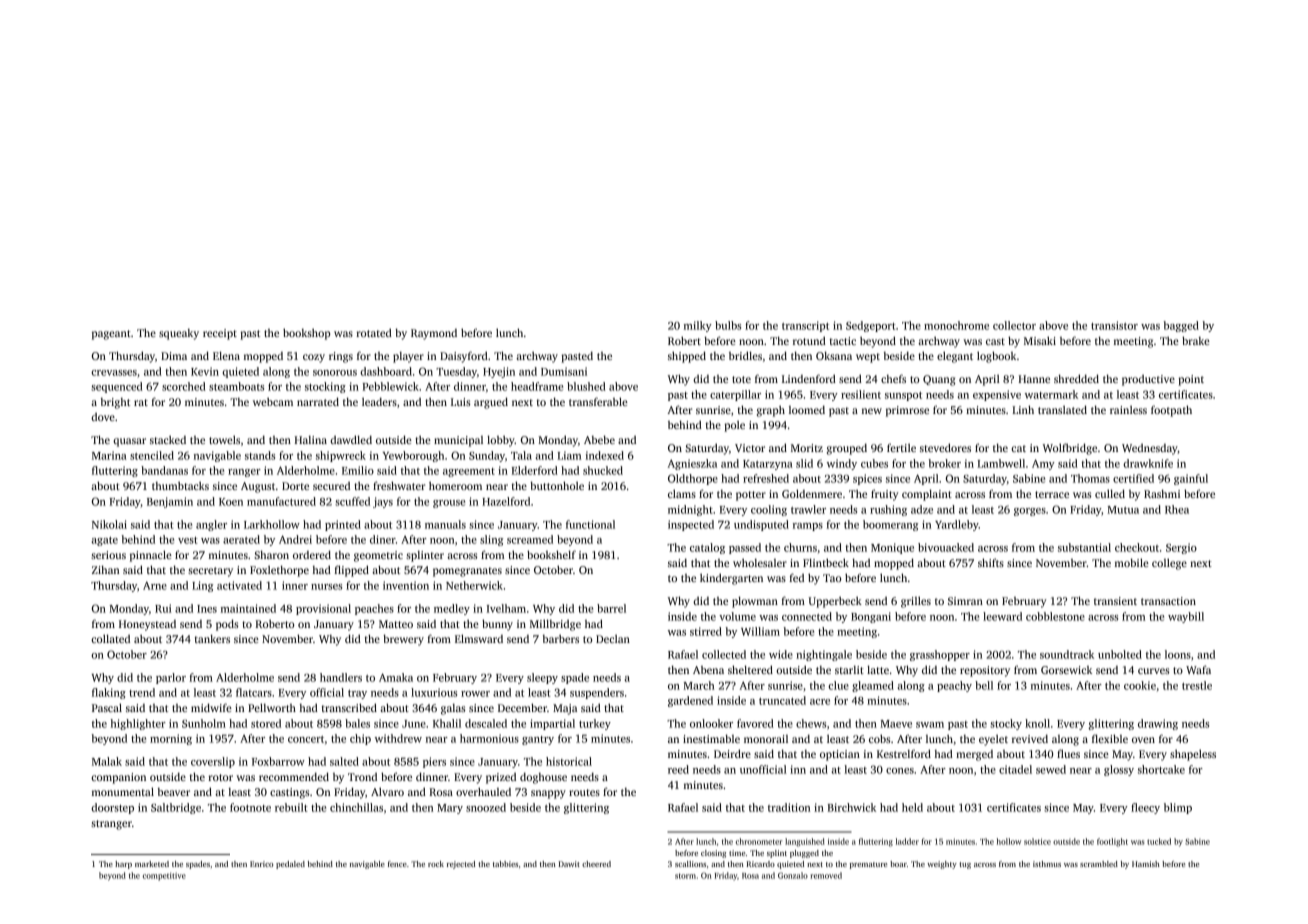 This screenshot has width=1308, height=924. What do you see at coordinates (826, 875) in the screenshot?
I see `removed` at bounding box center [826, 875].
